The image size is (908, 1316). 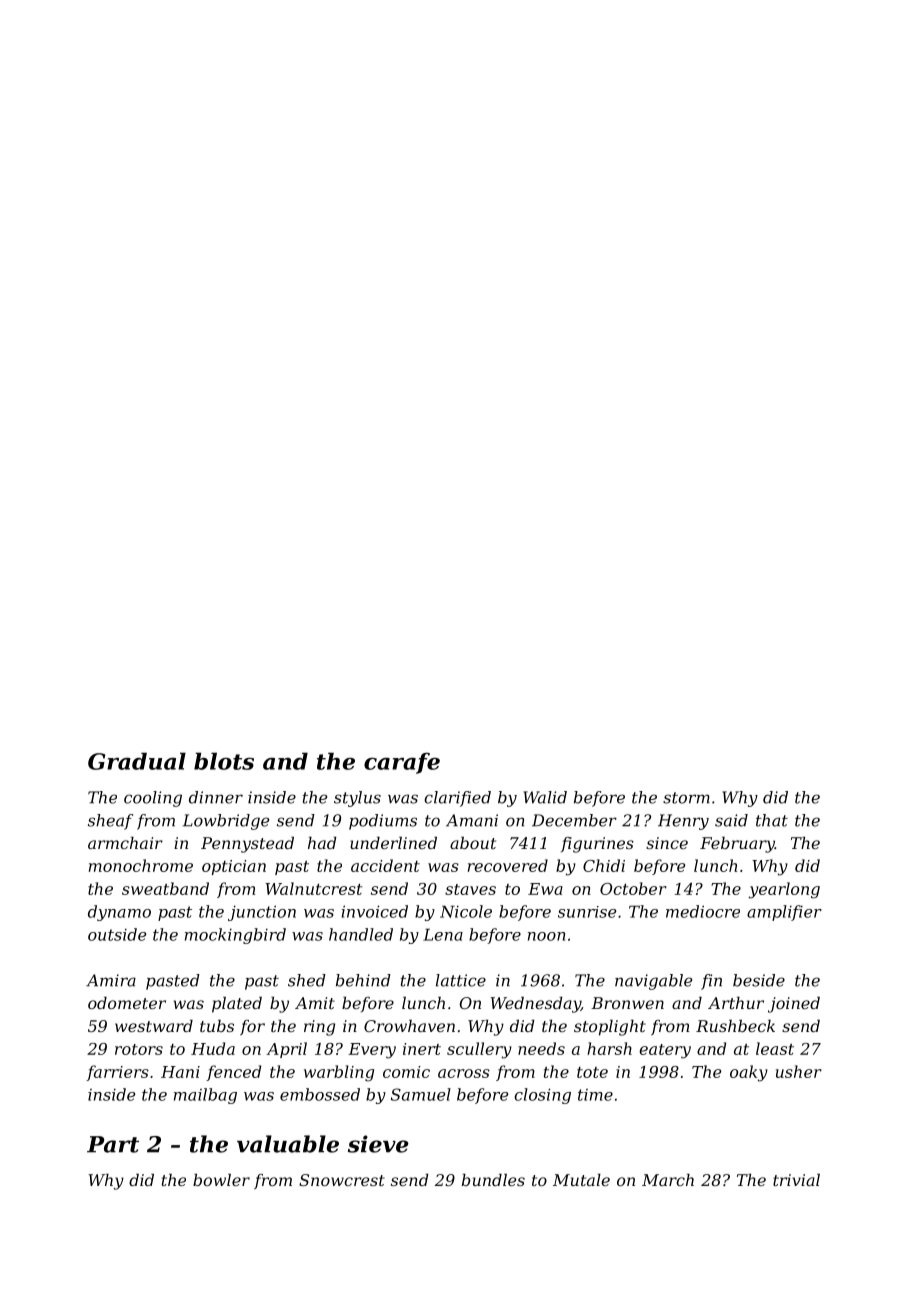 What do you see at coordinates (686, 798) in the page?
I see `storm` at bounding box center [686, 798].
